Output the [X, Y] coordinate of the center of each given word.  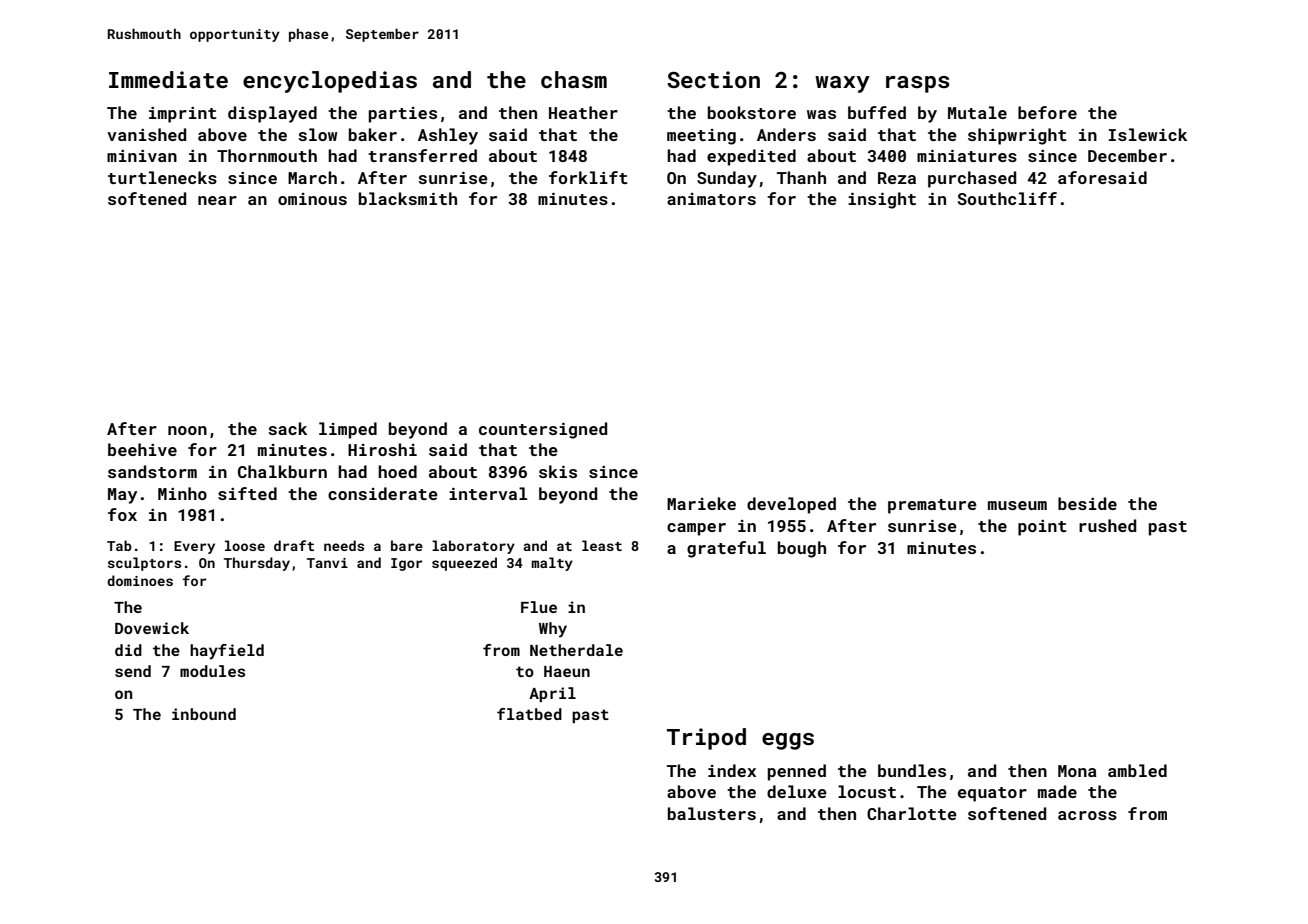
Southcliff [1007, 198]
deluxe [797, 791]
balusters [712, 813]
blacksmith [408, 198]
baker [373, 134]
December [1127, 155]
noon [187, 430]
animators [711, 199]
